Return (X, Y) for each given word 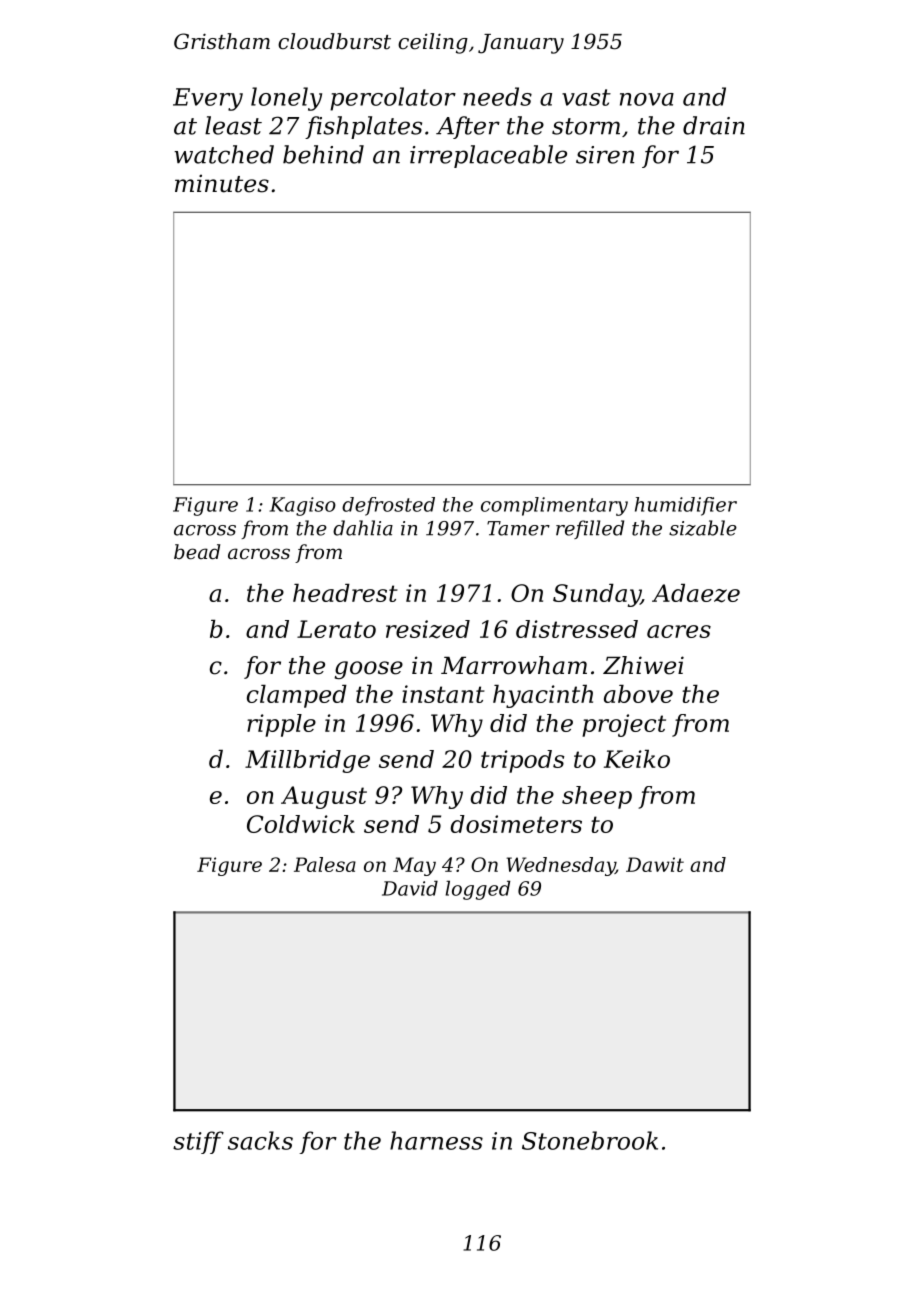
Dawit (655, 864)
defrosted (388, 506)
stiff (198, 1142)
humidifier (686, 506)
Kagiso (303, 506)
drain (714, 125)
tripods (522, 761)
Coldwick (301, 824)
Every (208, 99)
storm (586, 126)
